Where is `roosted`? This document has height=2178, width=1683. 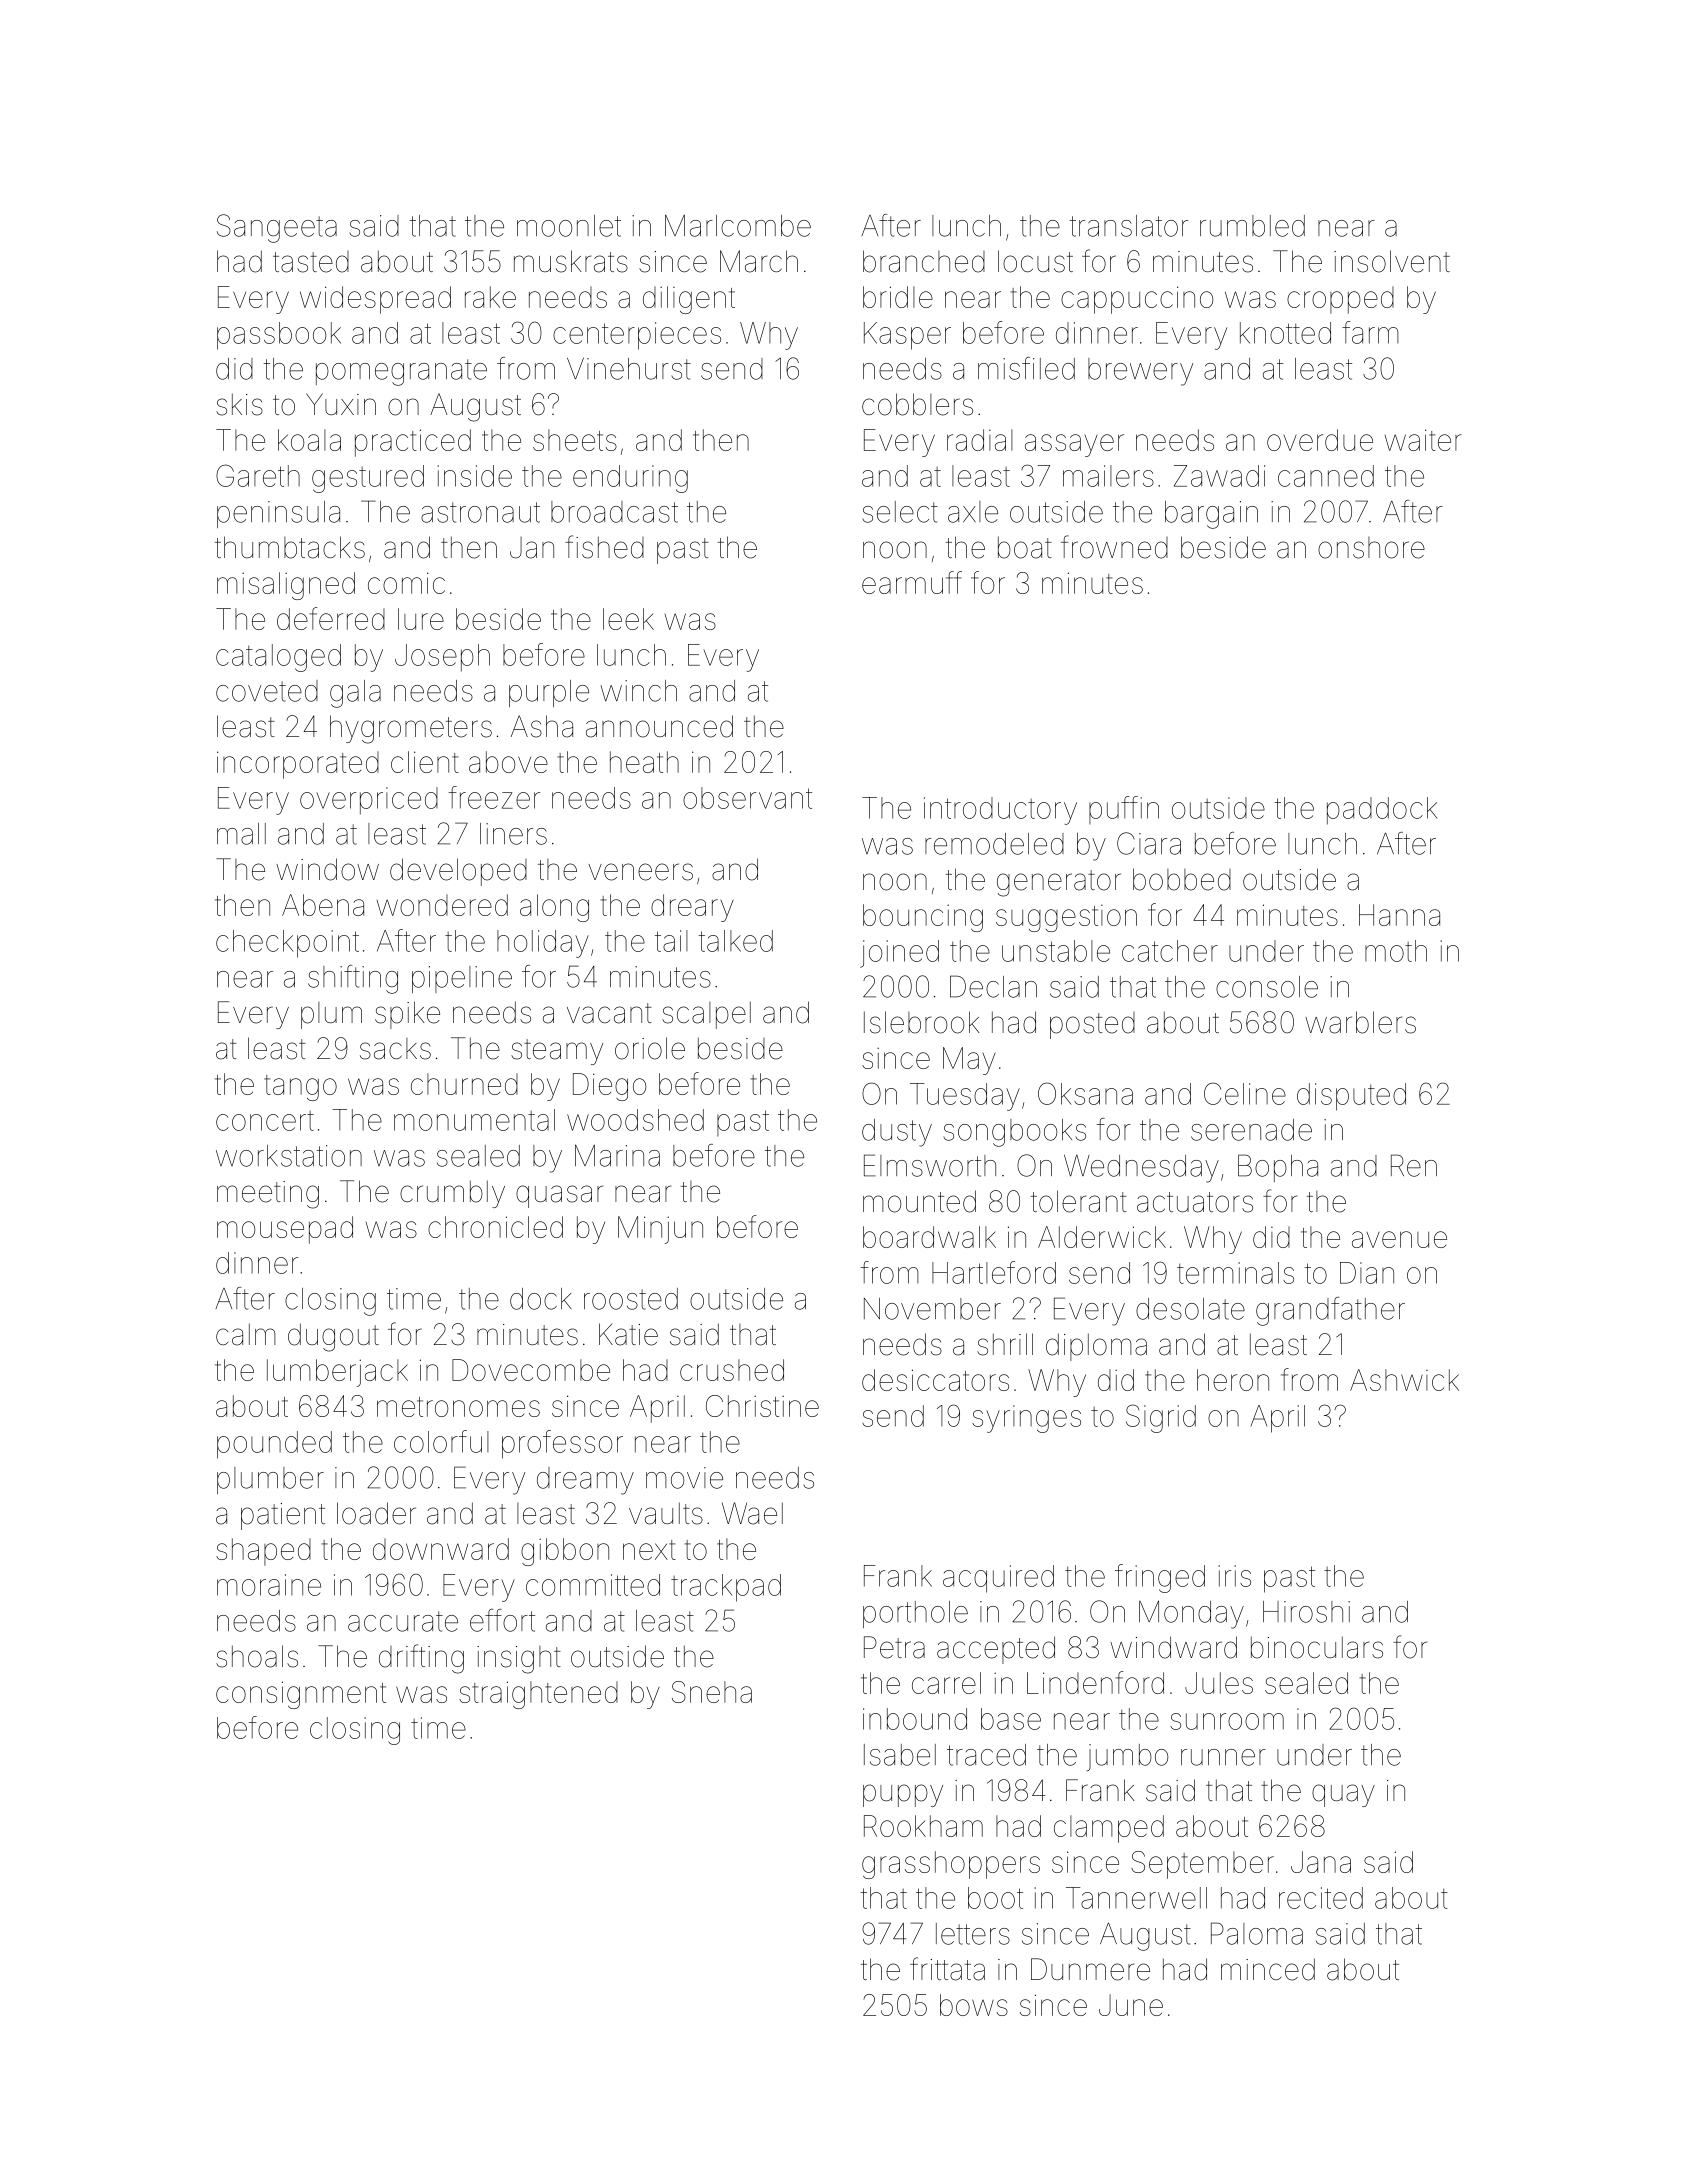 roosted is located at coordinates (631, 1299).
